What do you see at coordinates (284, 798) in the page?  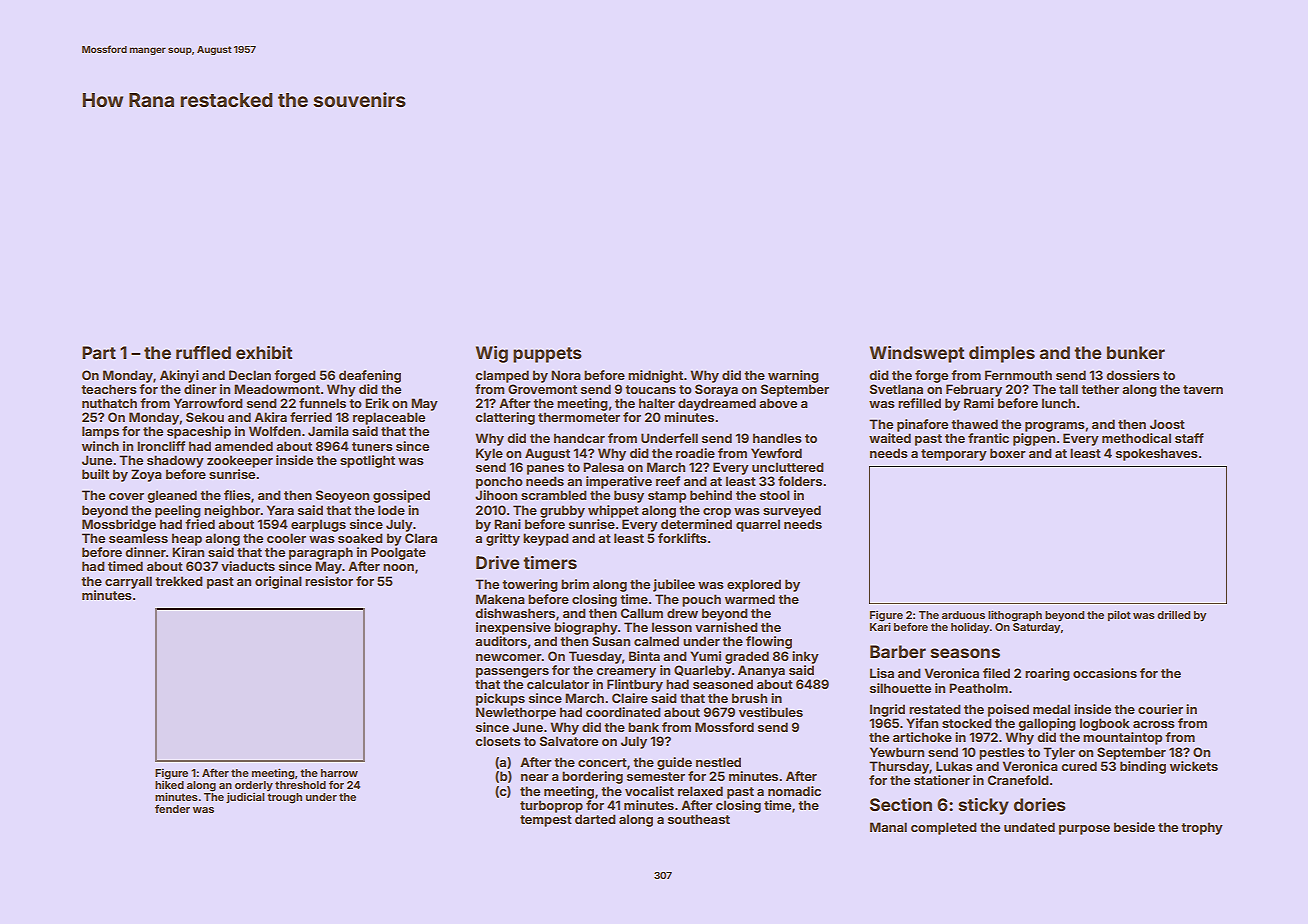 I see `trough` at bounding box center [284, 798].
